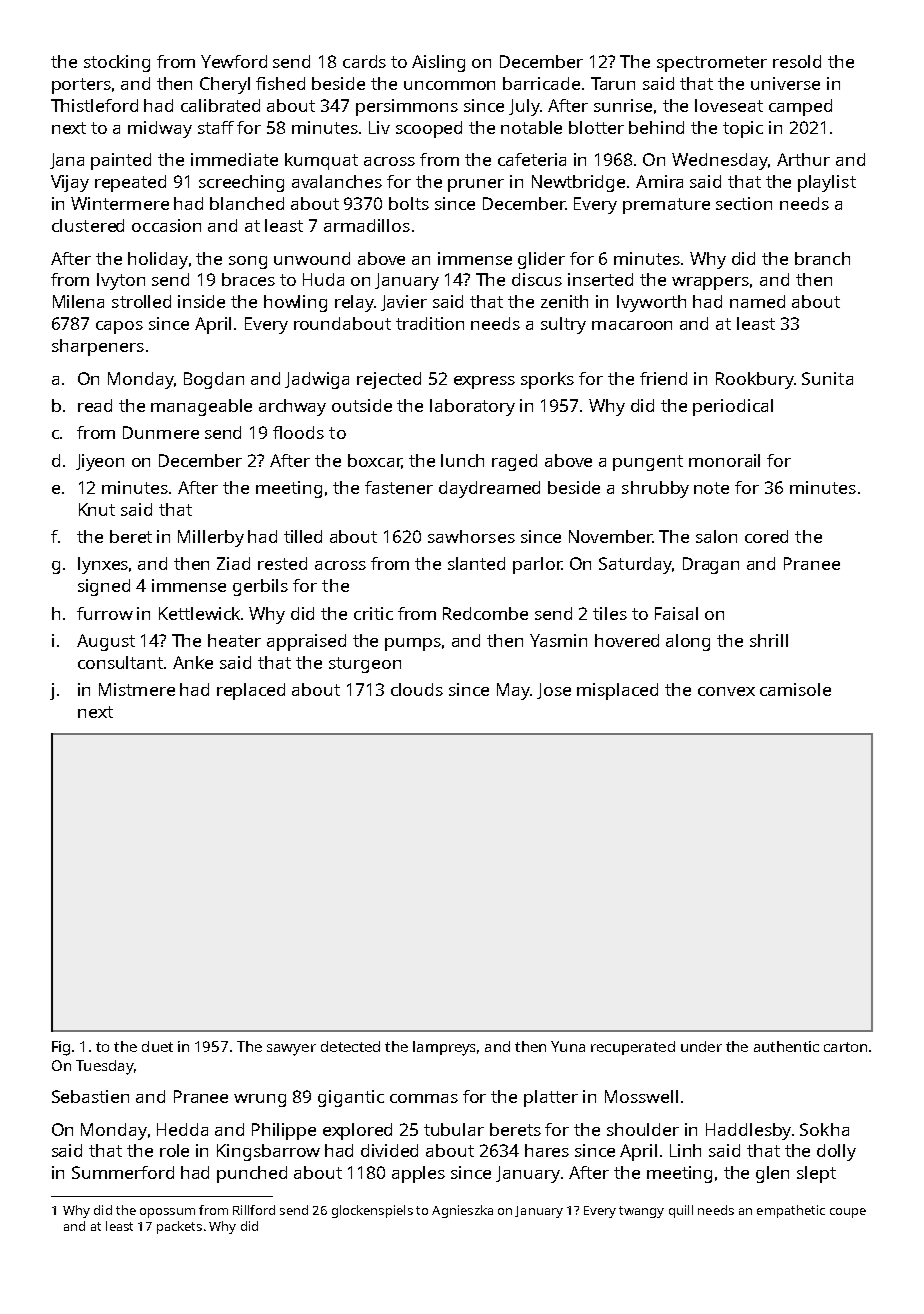 This document has height=1314, width=924. Describe the element at coordinates (822, 258) in the document. I see `branch` at that location.
